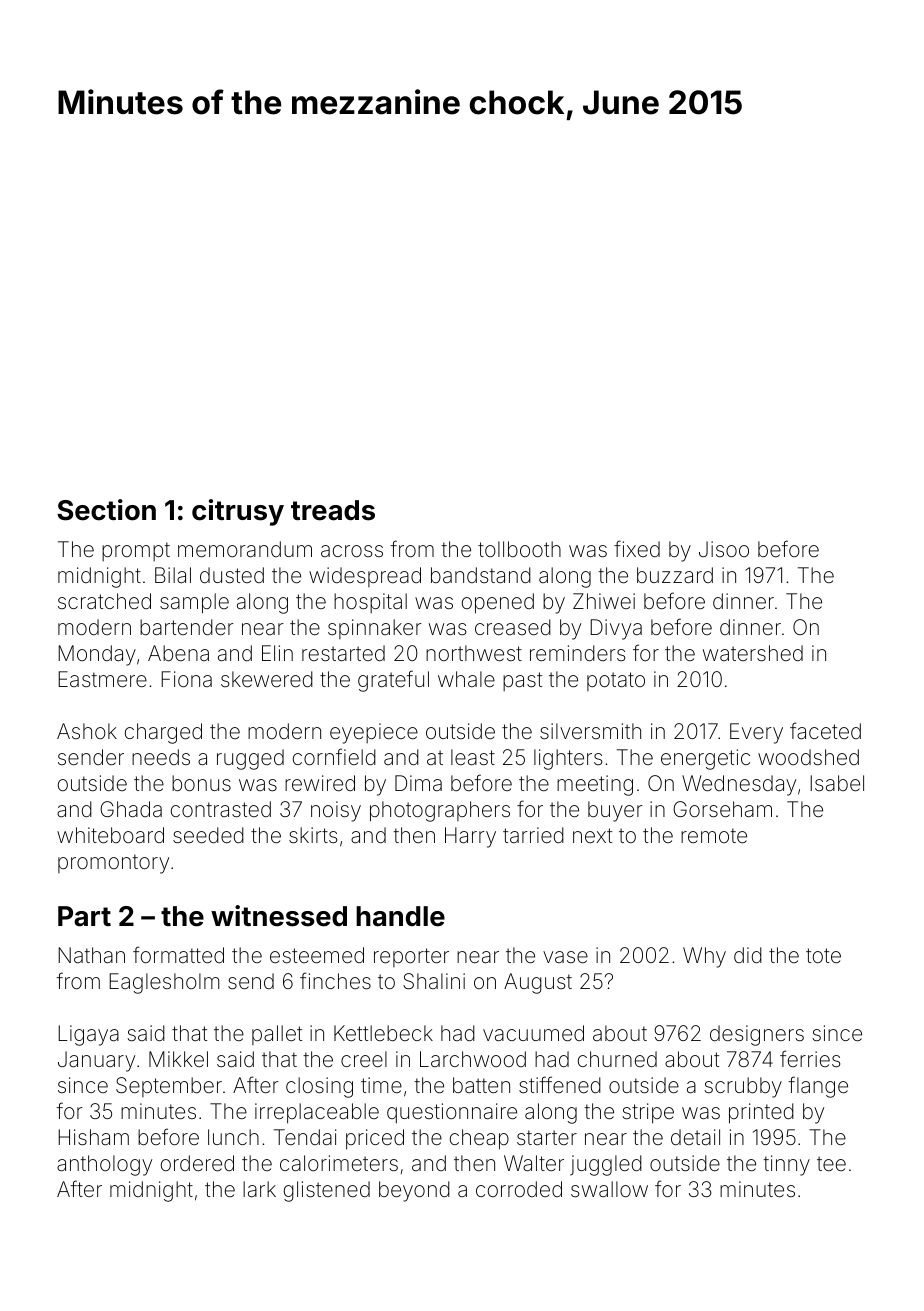  I want to click on Isabel, so click(837, 783).
